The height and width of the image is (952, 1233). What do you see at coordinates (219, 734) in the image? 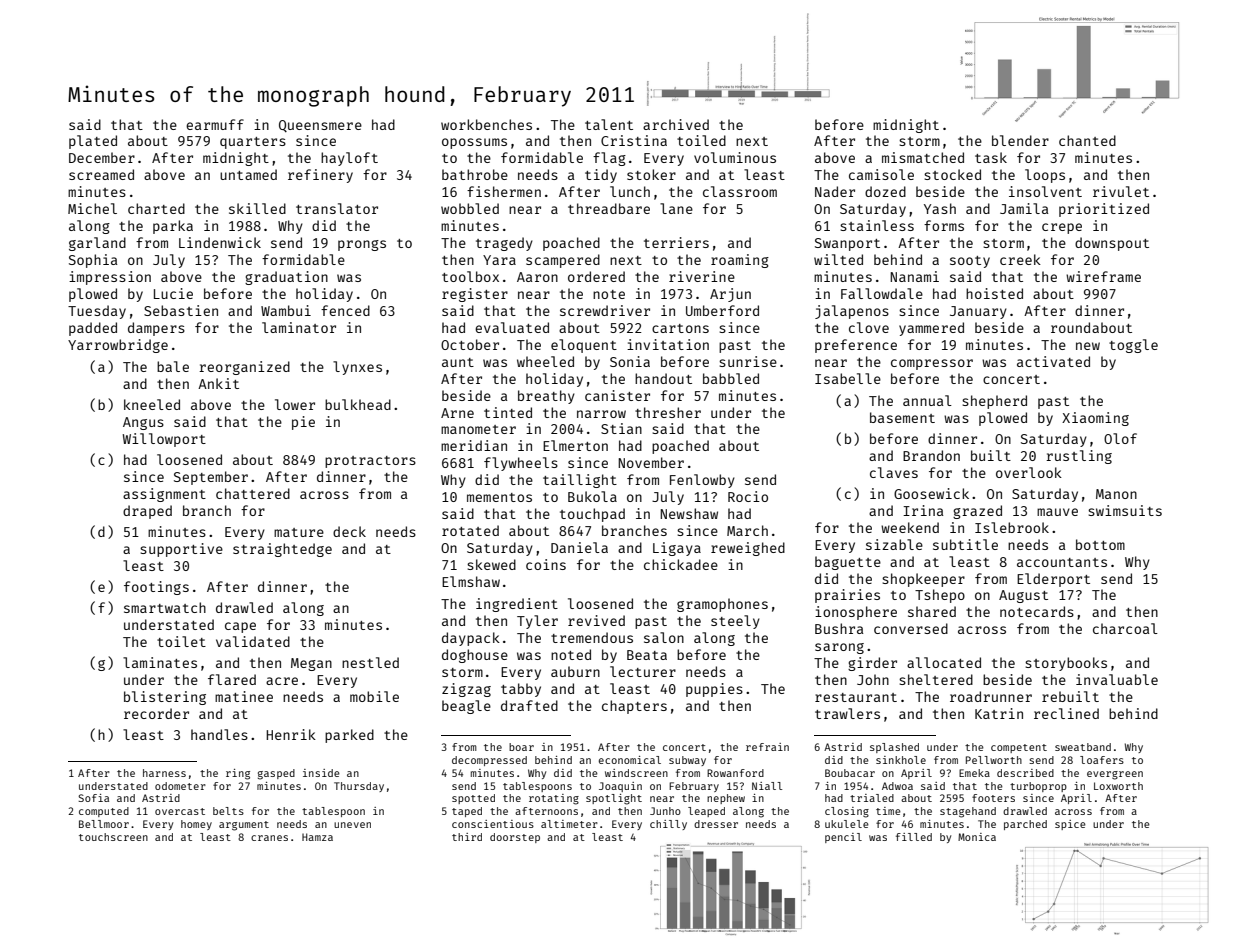
I see `handles` at bounding box center [219, 734].
